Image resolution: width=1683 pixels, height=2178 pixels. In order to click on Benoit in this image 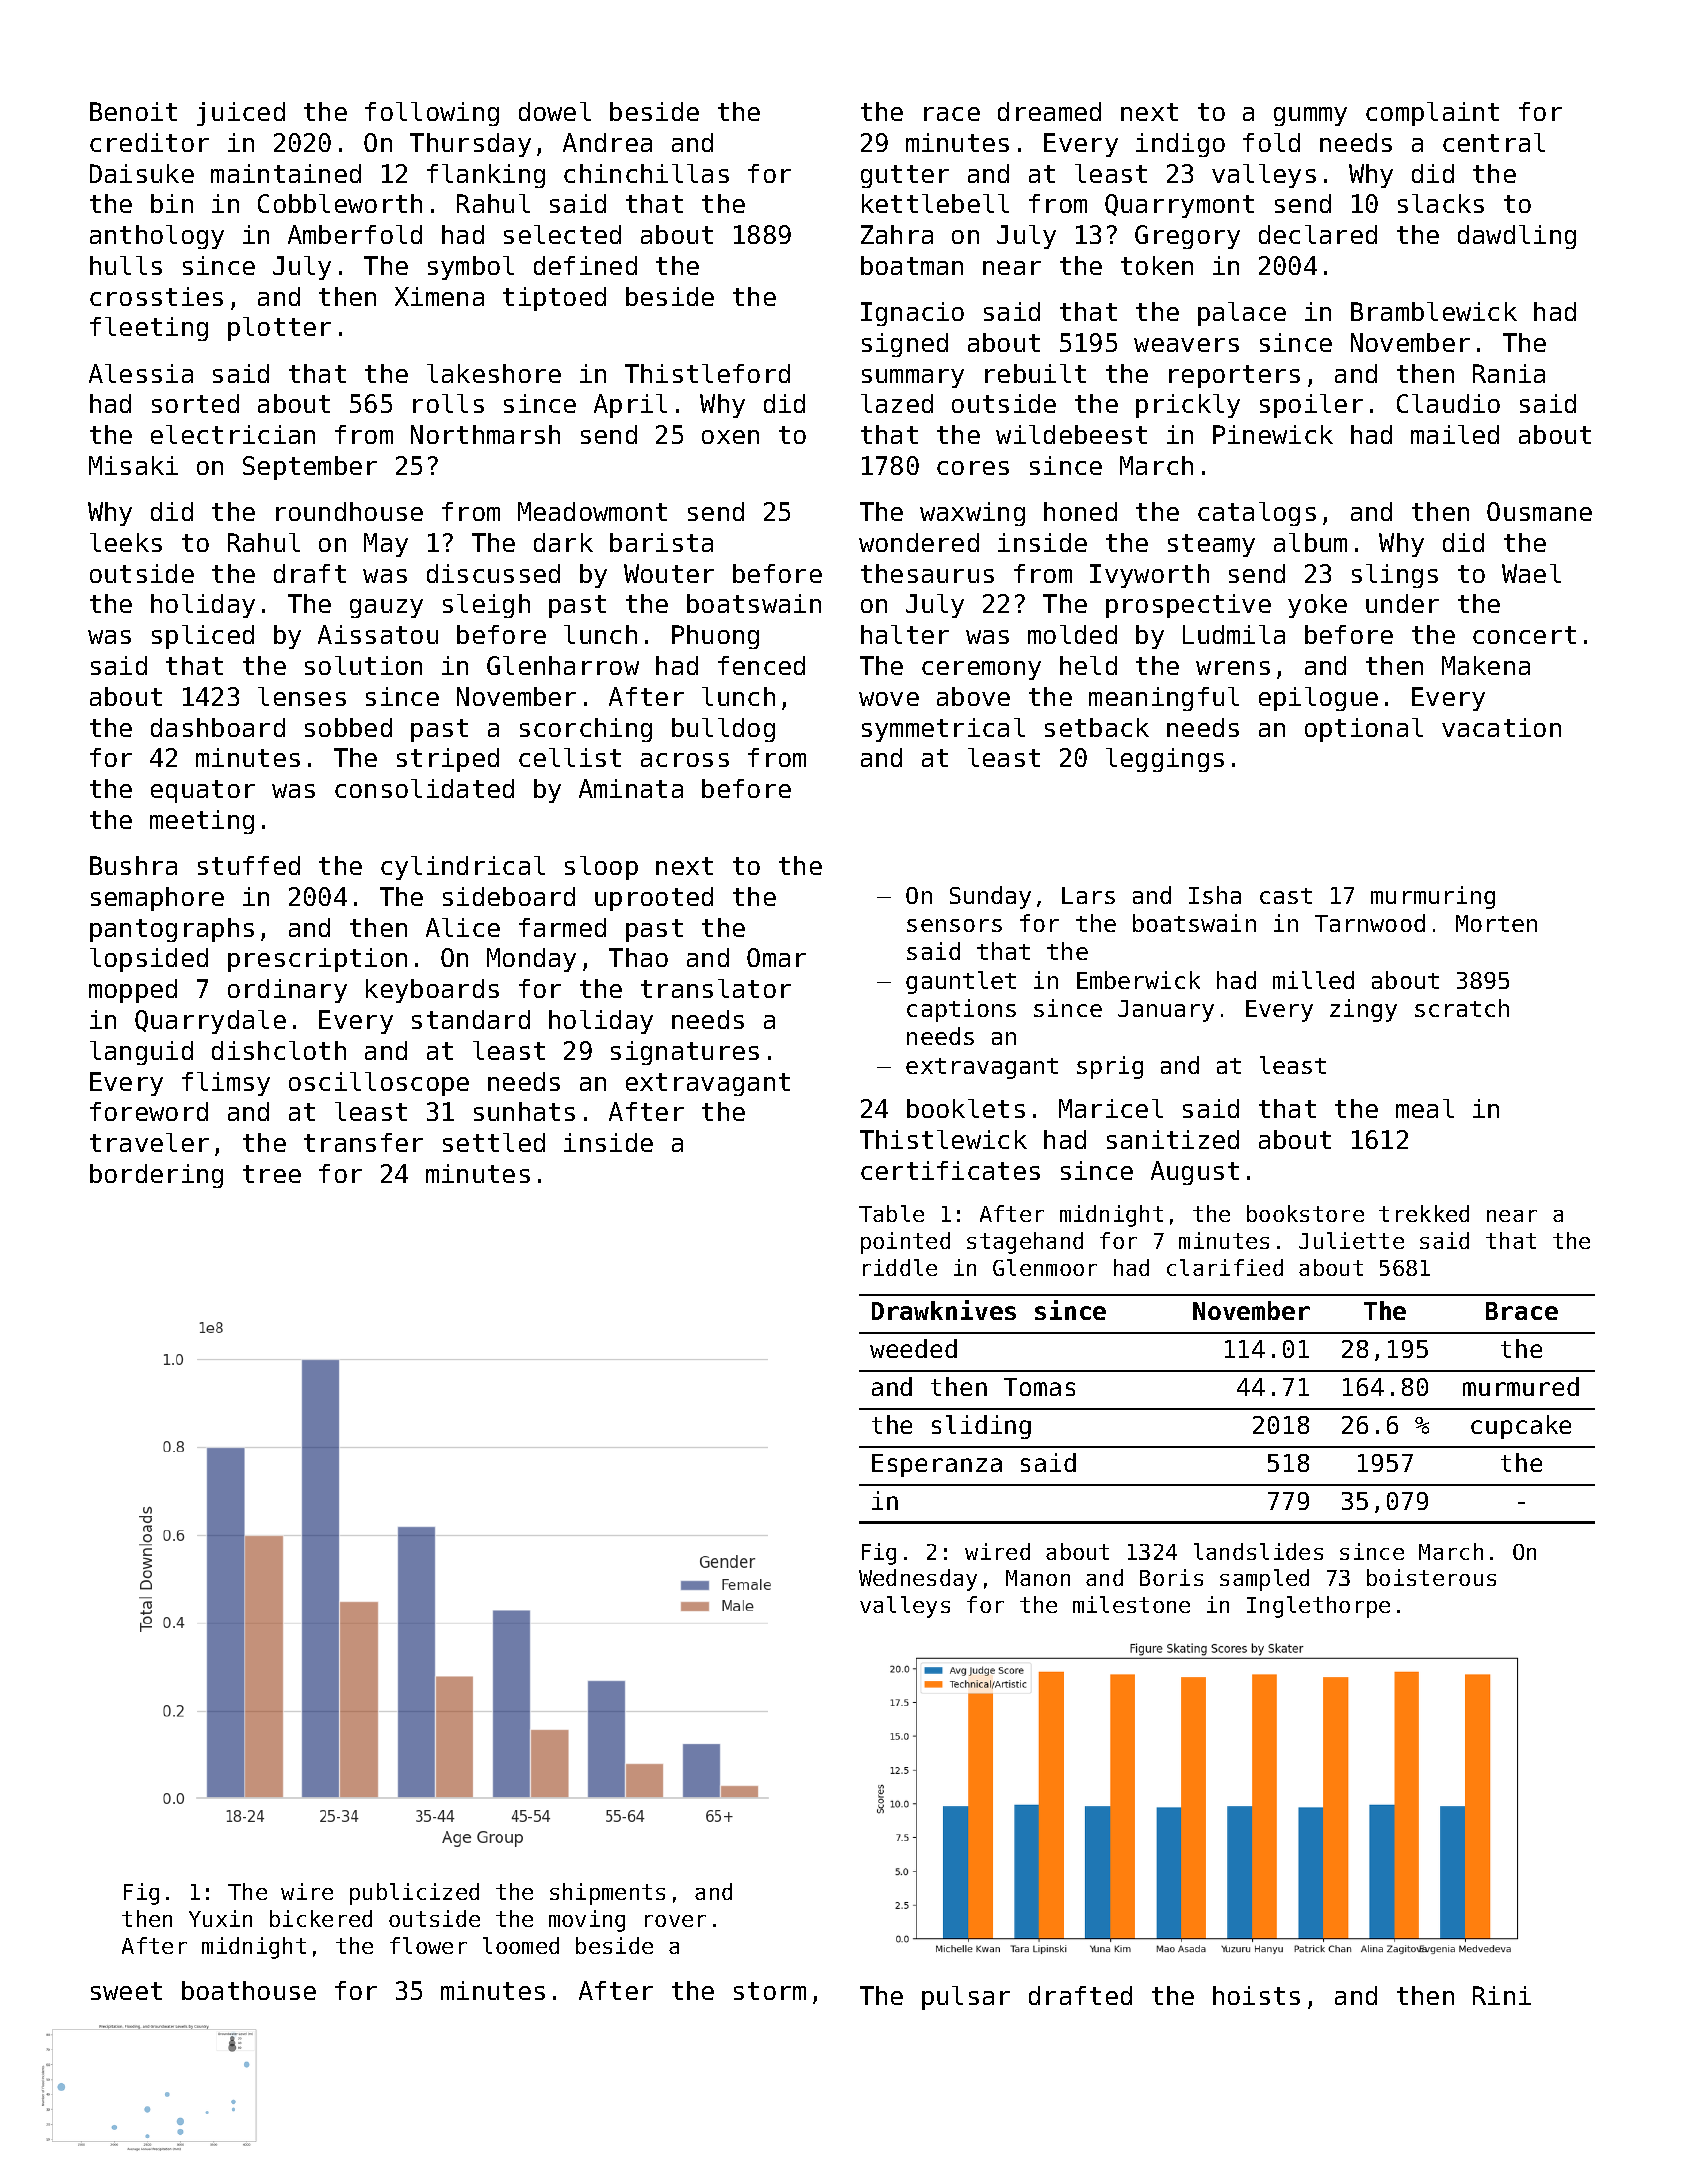, I will do `click(133, 111)`.
